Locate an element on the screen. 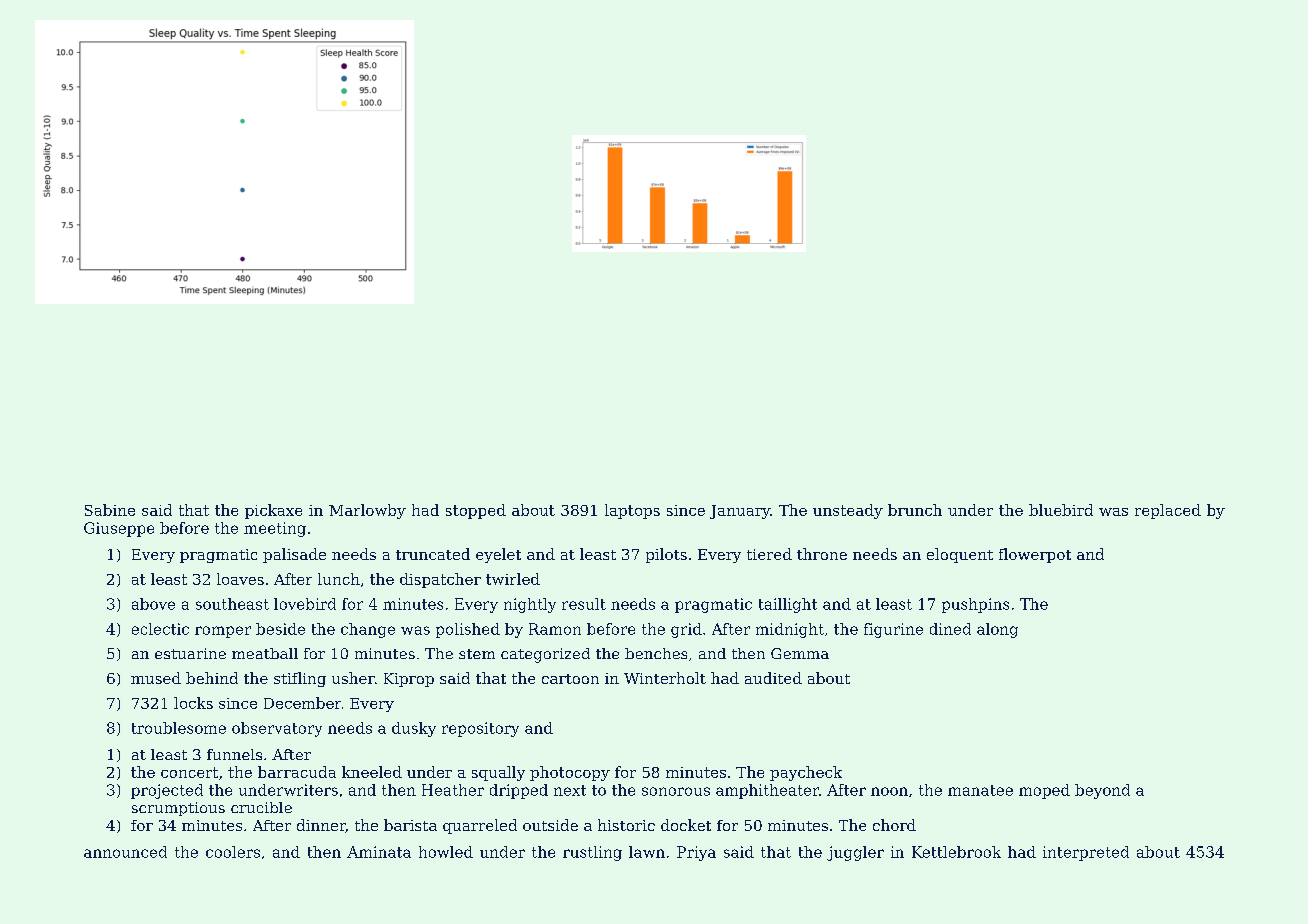 The height and width of the screenshot is (924, 1308). audited is located at coordinates (773, 678).
